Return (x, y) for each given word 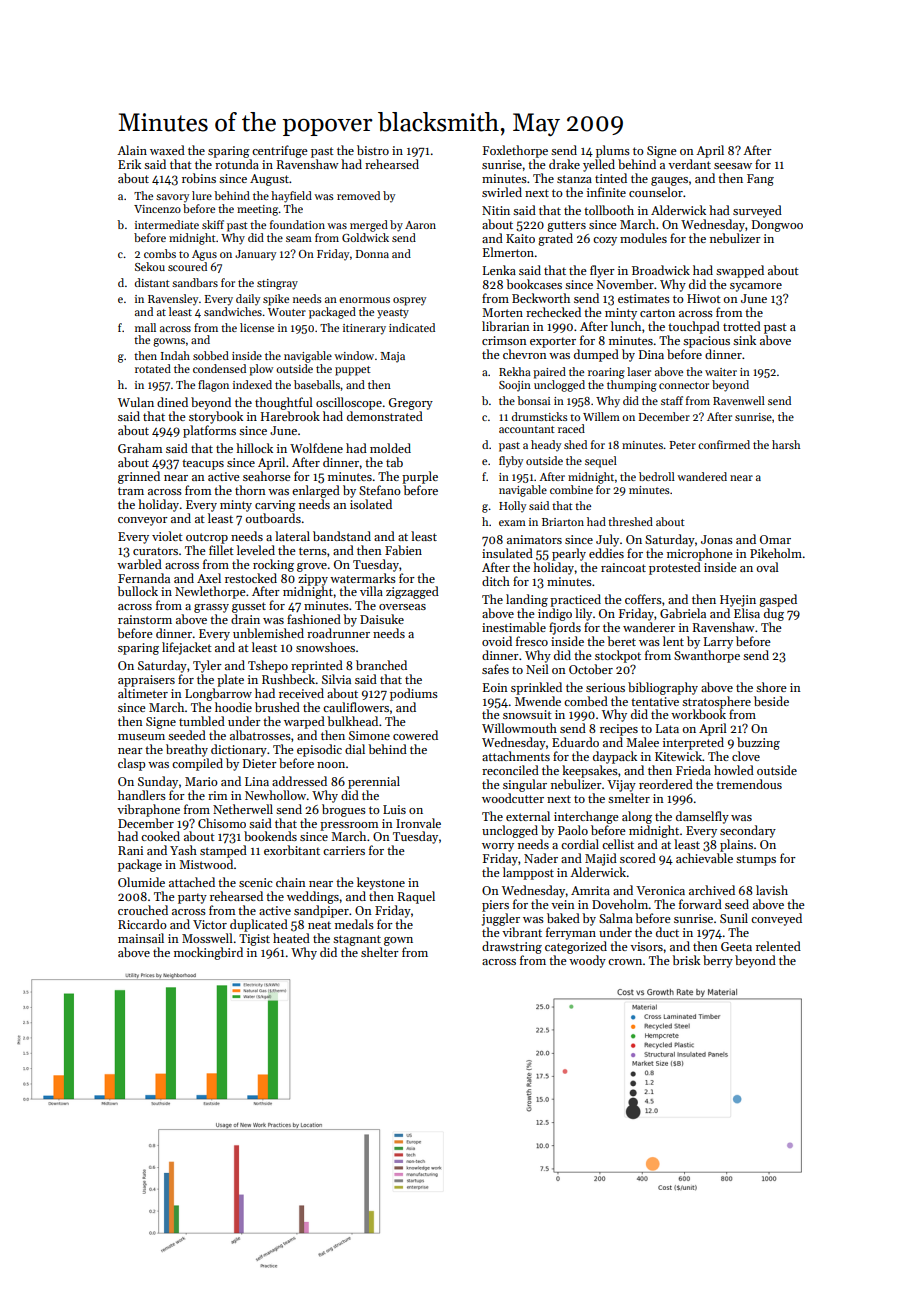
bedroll (657, 476)
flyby (511, 462)
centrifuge (280, 151)
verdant (689, 164)
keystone (381, 883)
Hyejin (738, 601)
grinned (139, 477)
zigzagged (412, 592)
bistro (373, 150)
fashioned (314, 619)
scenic (256, 882)
